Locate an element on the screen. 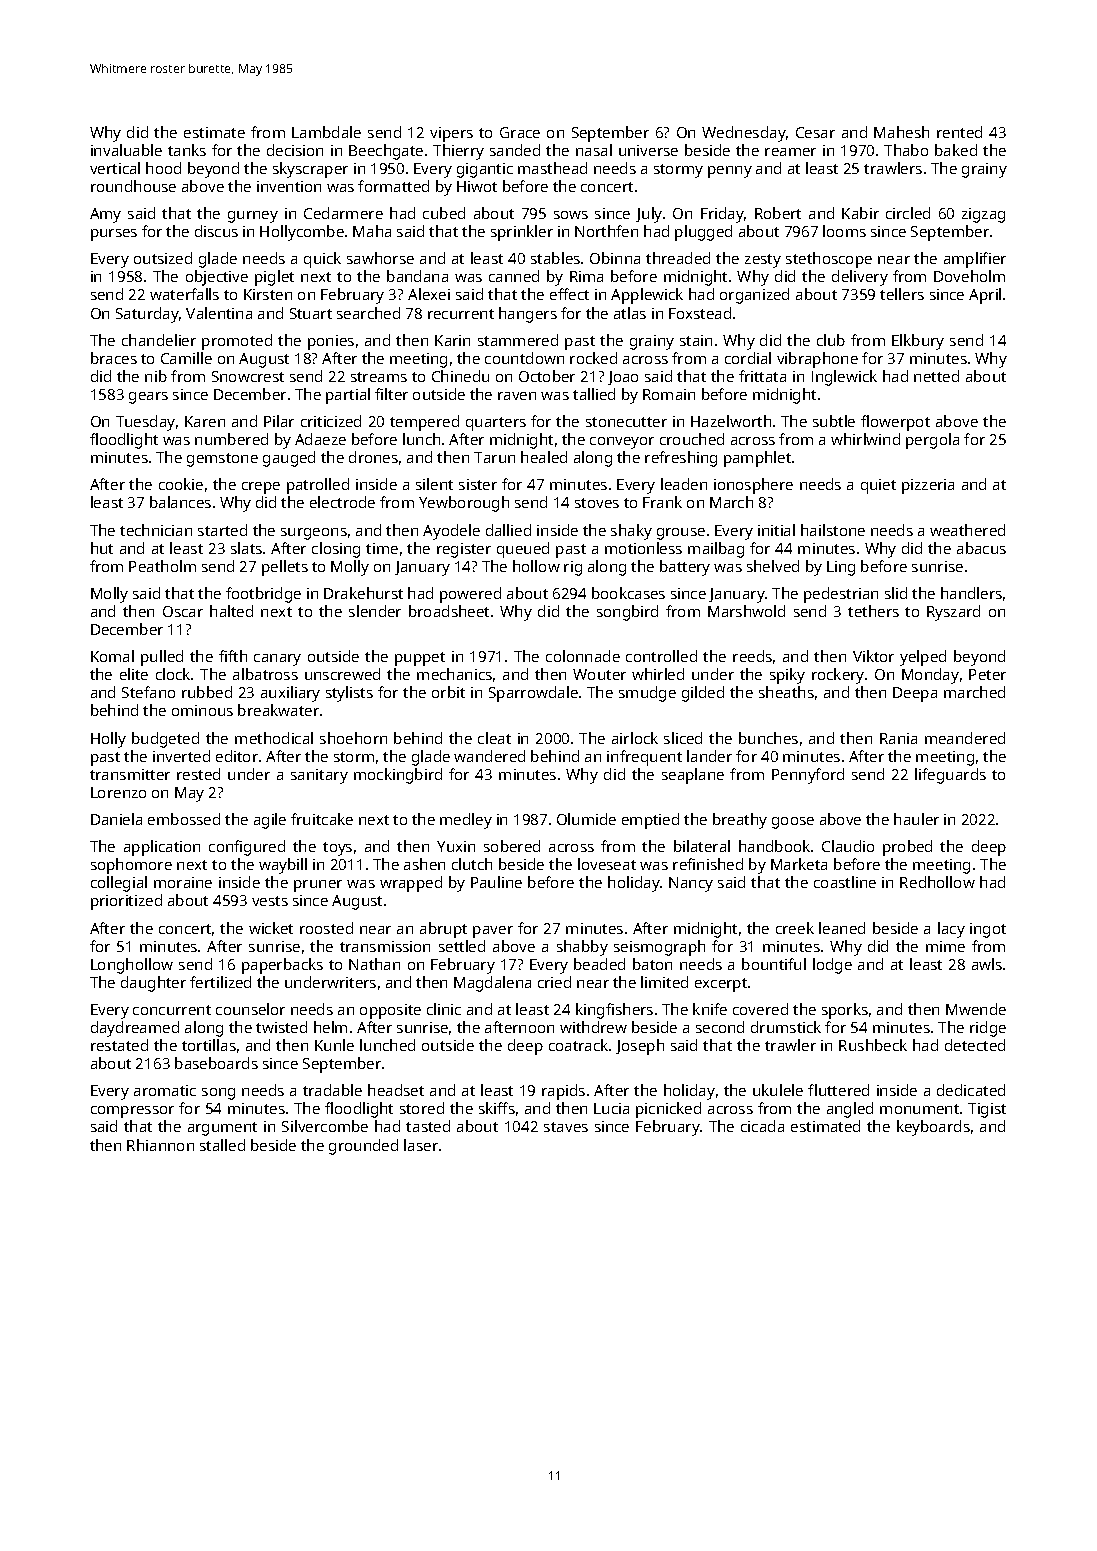 The image size is (1097, 1551). invaluable is located at coordinates (126, 150).
